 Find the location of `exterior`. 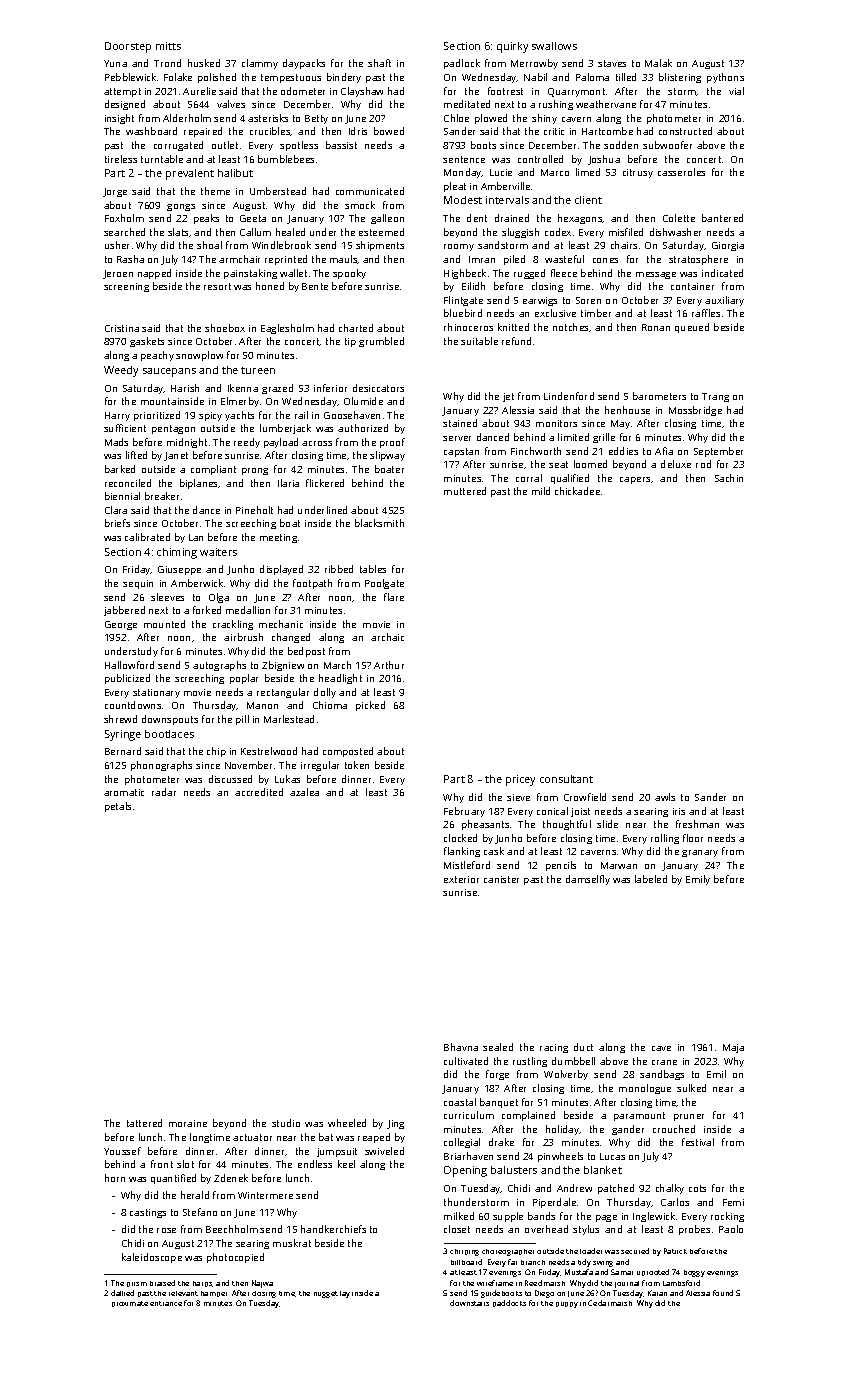

exterior is located at coordinates (461, 879).
